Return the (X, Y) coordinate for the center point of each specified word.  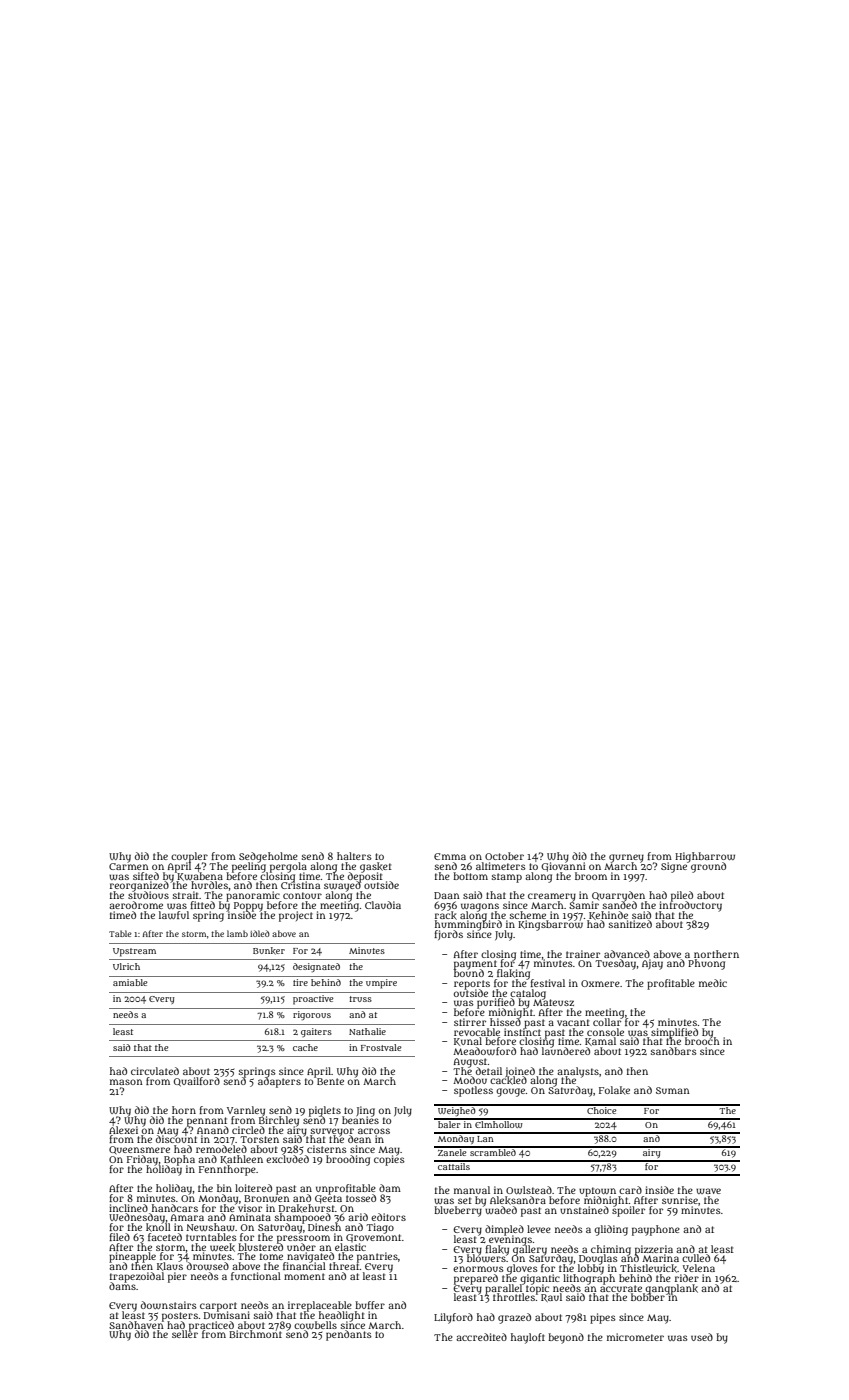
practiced (211, 1326)
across (374, 1131)
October (504, 856)
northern (716, 954)
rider (687, 1278)
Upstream (134, 952)
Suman (673, 1090)
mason (126, 1082)
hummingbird (468, 925)
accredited (481, 1337)
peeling (249, 867)
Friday (142, 1160)
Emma (450, 856)
